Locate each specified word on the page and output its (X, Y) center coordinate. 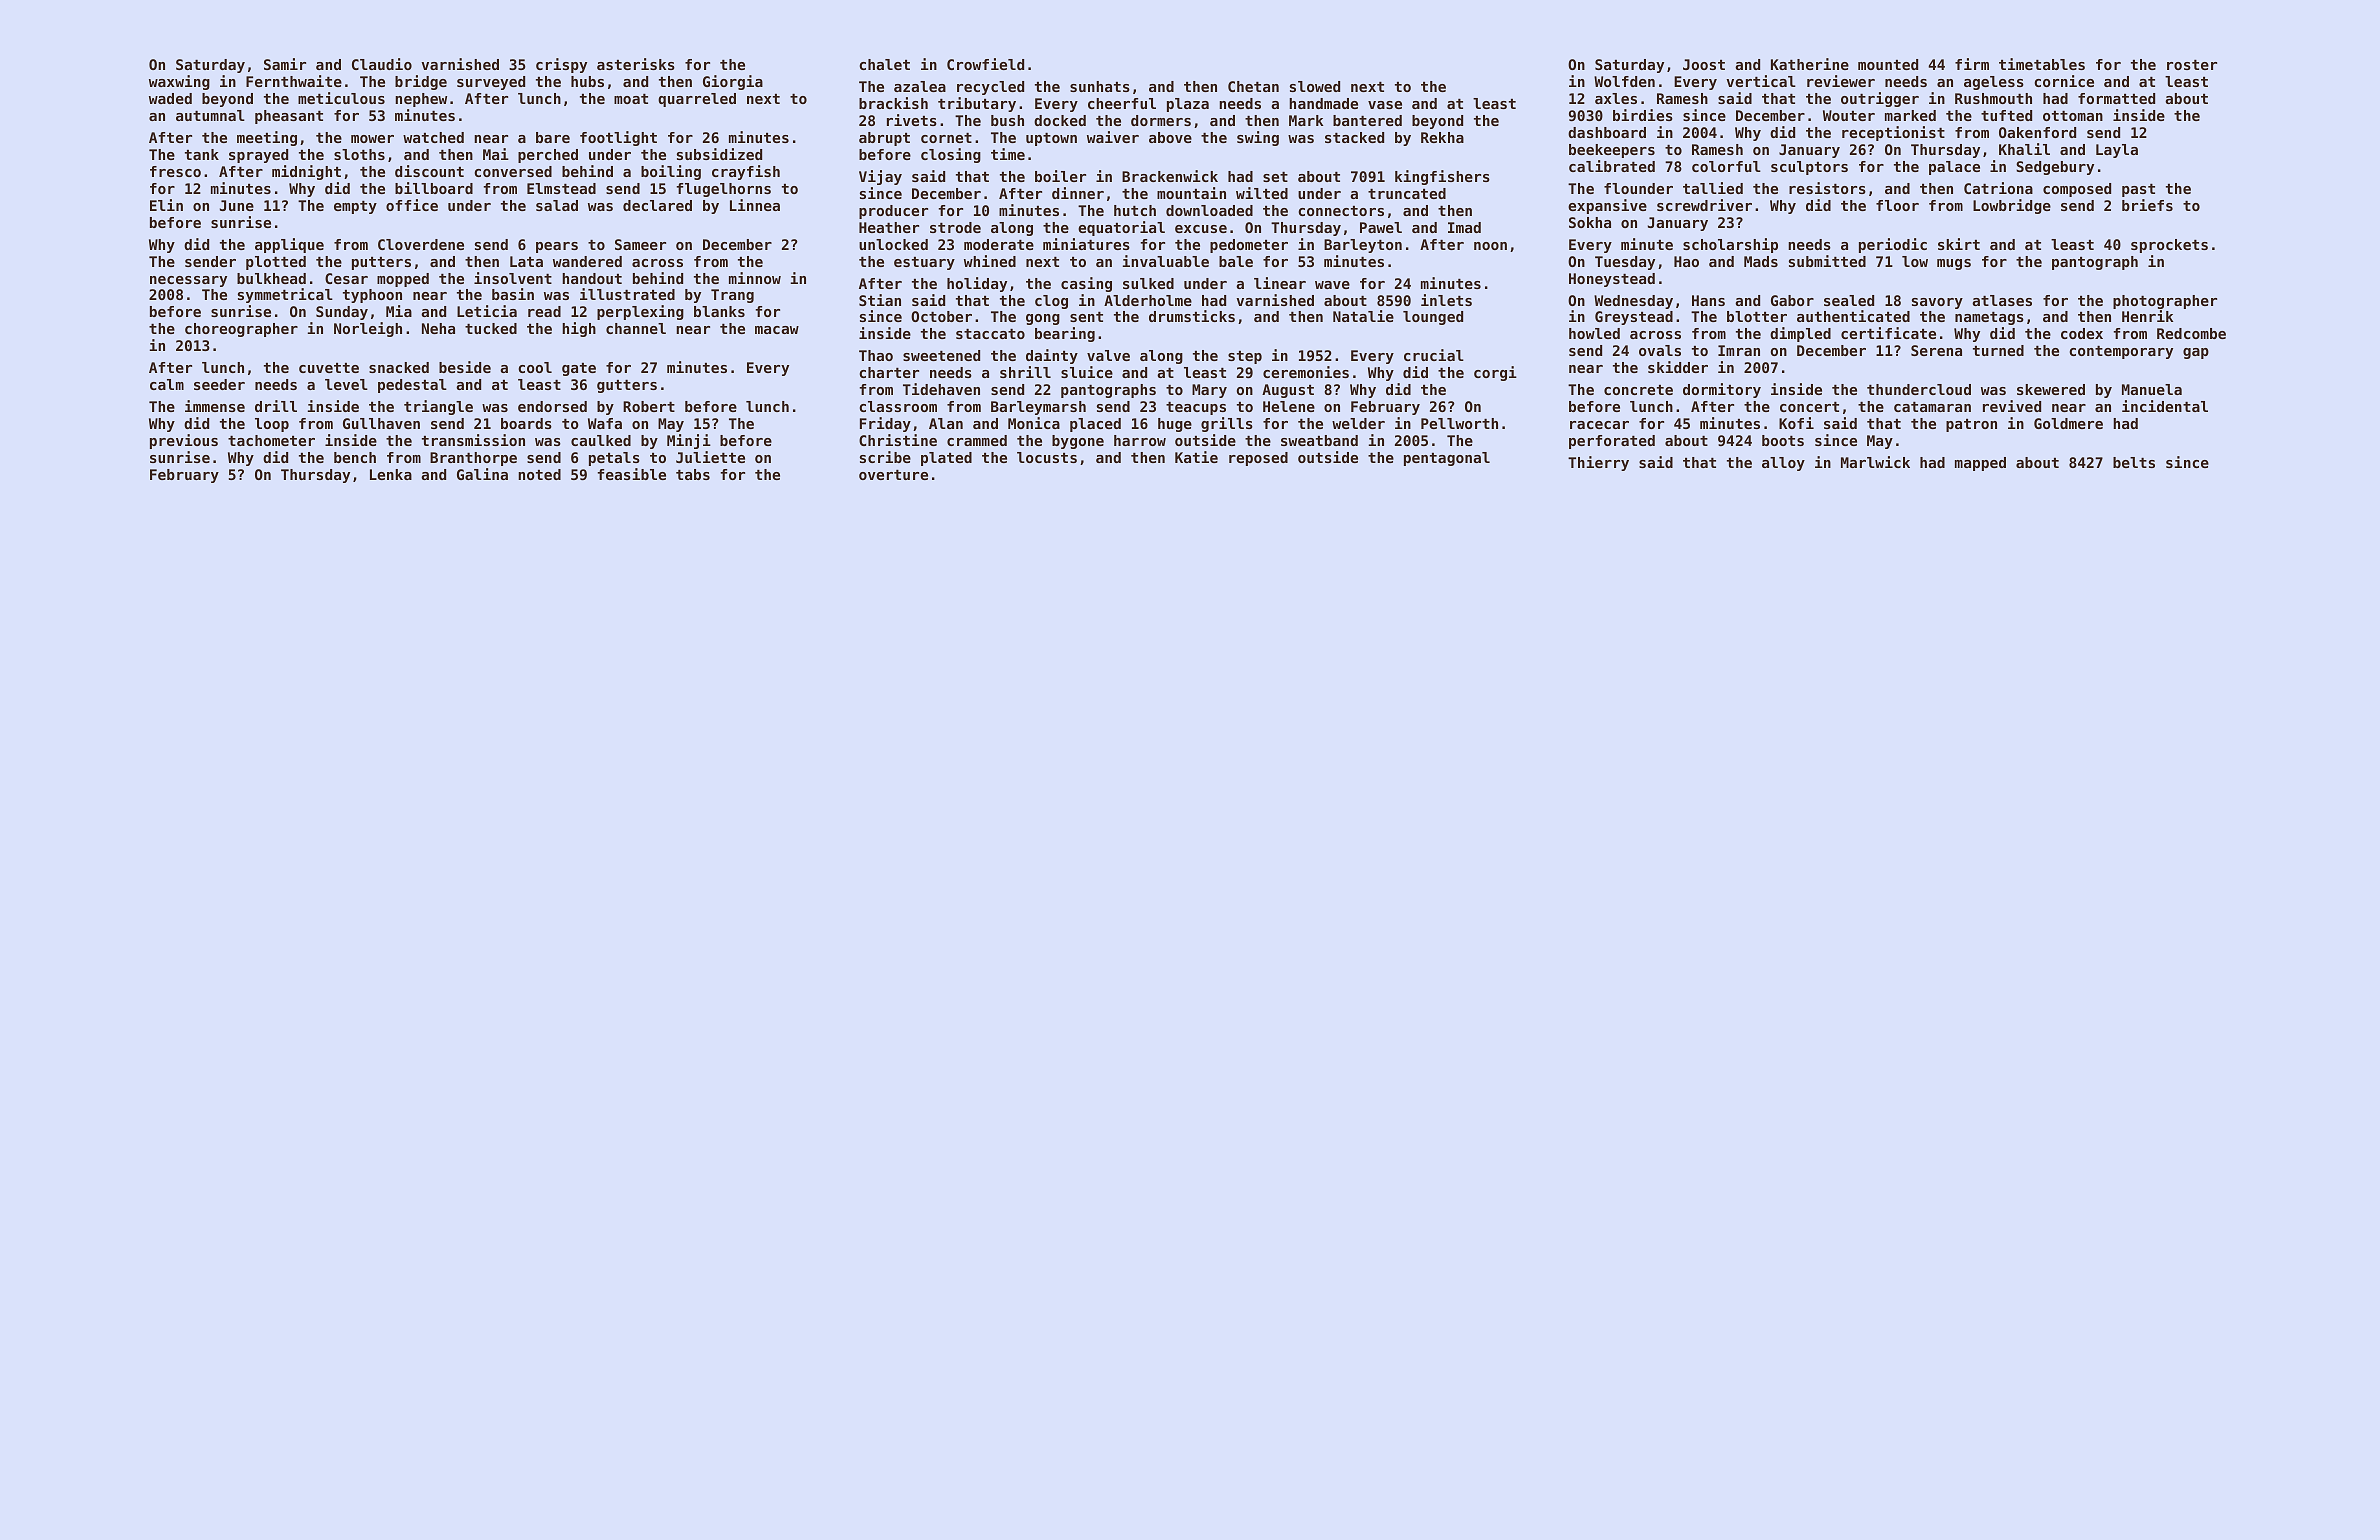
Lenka (391, 474)
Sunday (342, 313)
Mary (1209, 391)
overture (893, 475)
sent (1086, 317)
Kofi (1796, 423)
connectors (1341, 211)
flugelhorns (724, 190)
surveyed (491, 83)
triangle (438, 407)
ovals (1660, 350)
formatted (2116, 98)
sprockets (2169, 246)
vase (1385, 105)
